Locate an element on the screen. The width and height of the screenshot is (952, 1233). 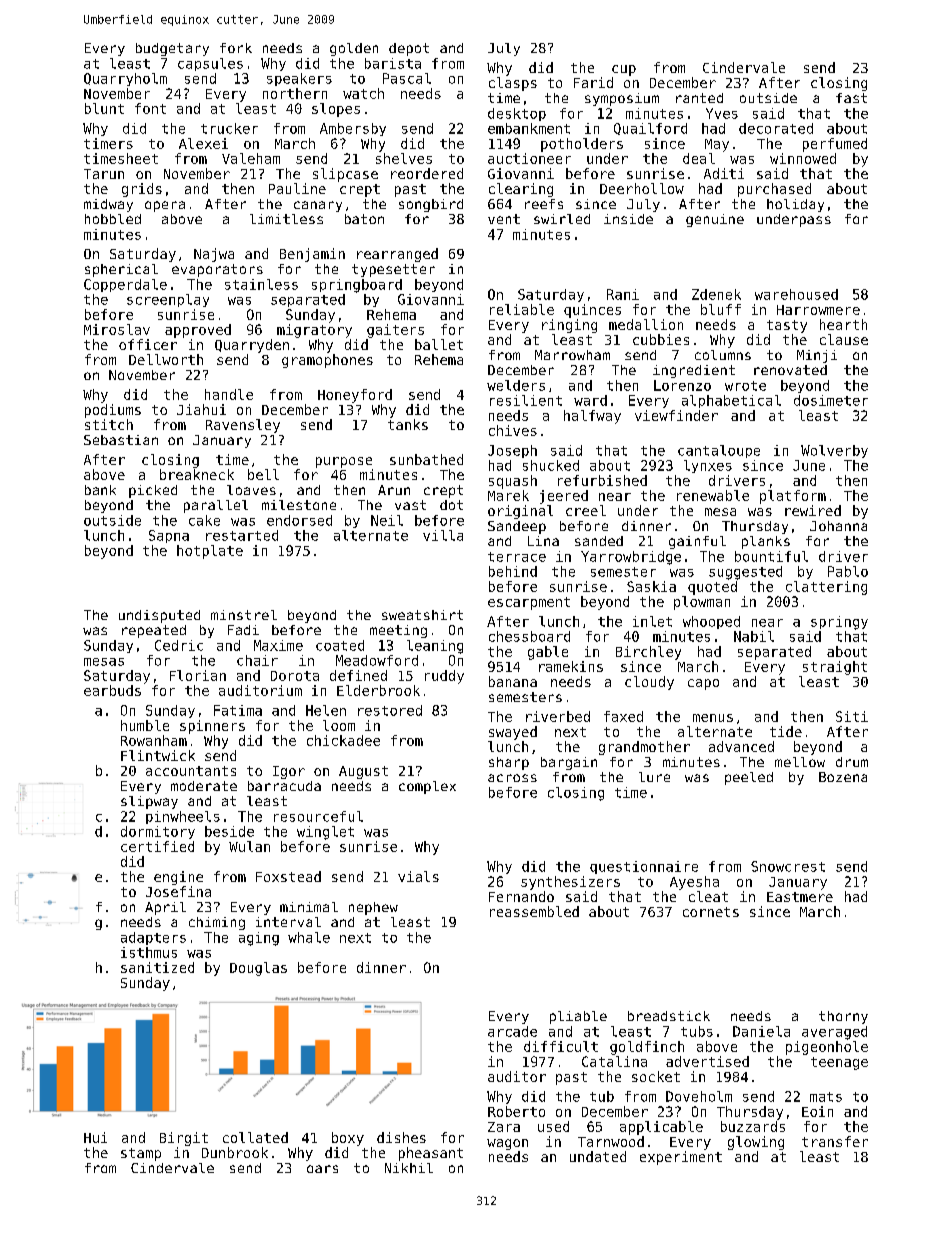
leaning is located at coordinates (435, 647).
